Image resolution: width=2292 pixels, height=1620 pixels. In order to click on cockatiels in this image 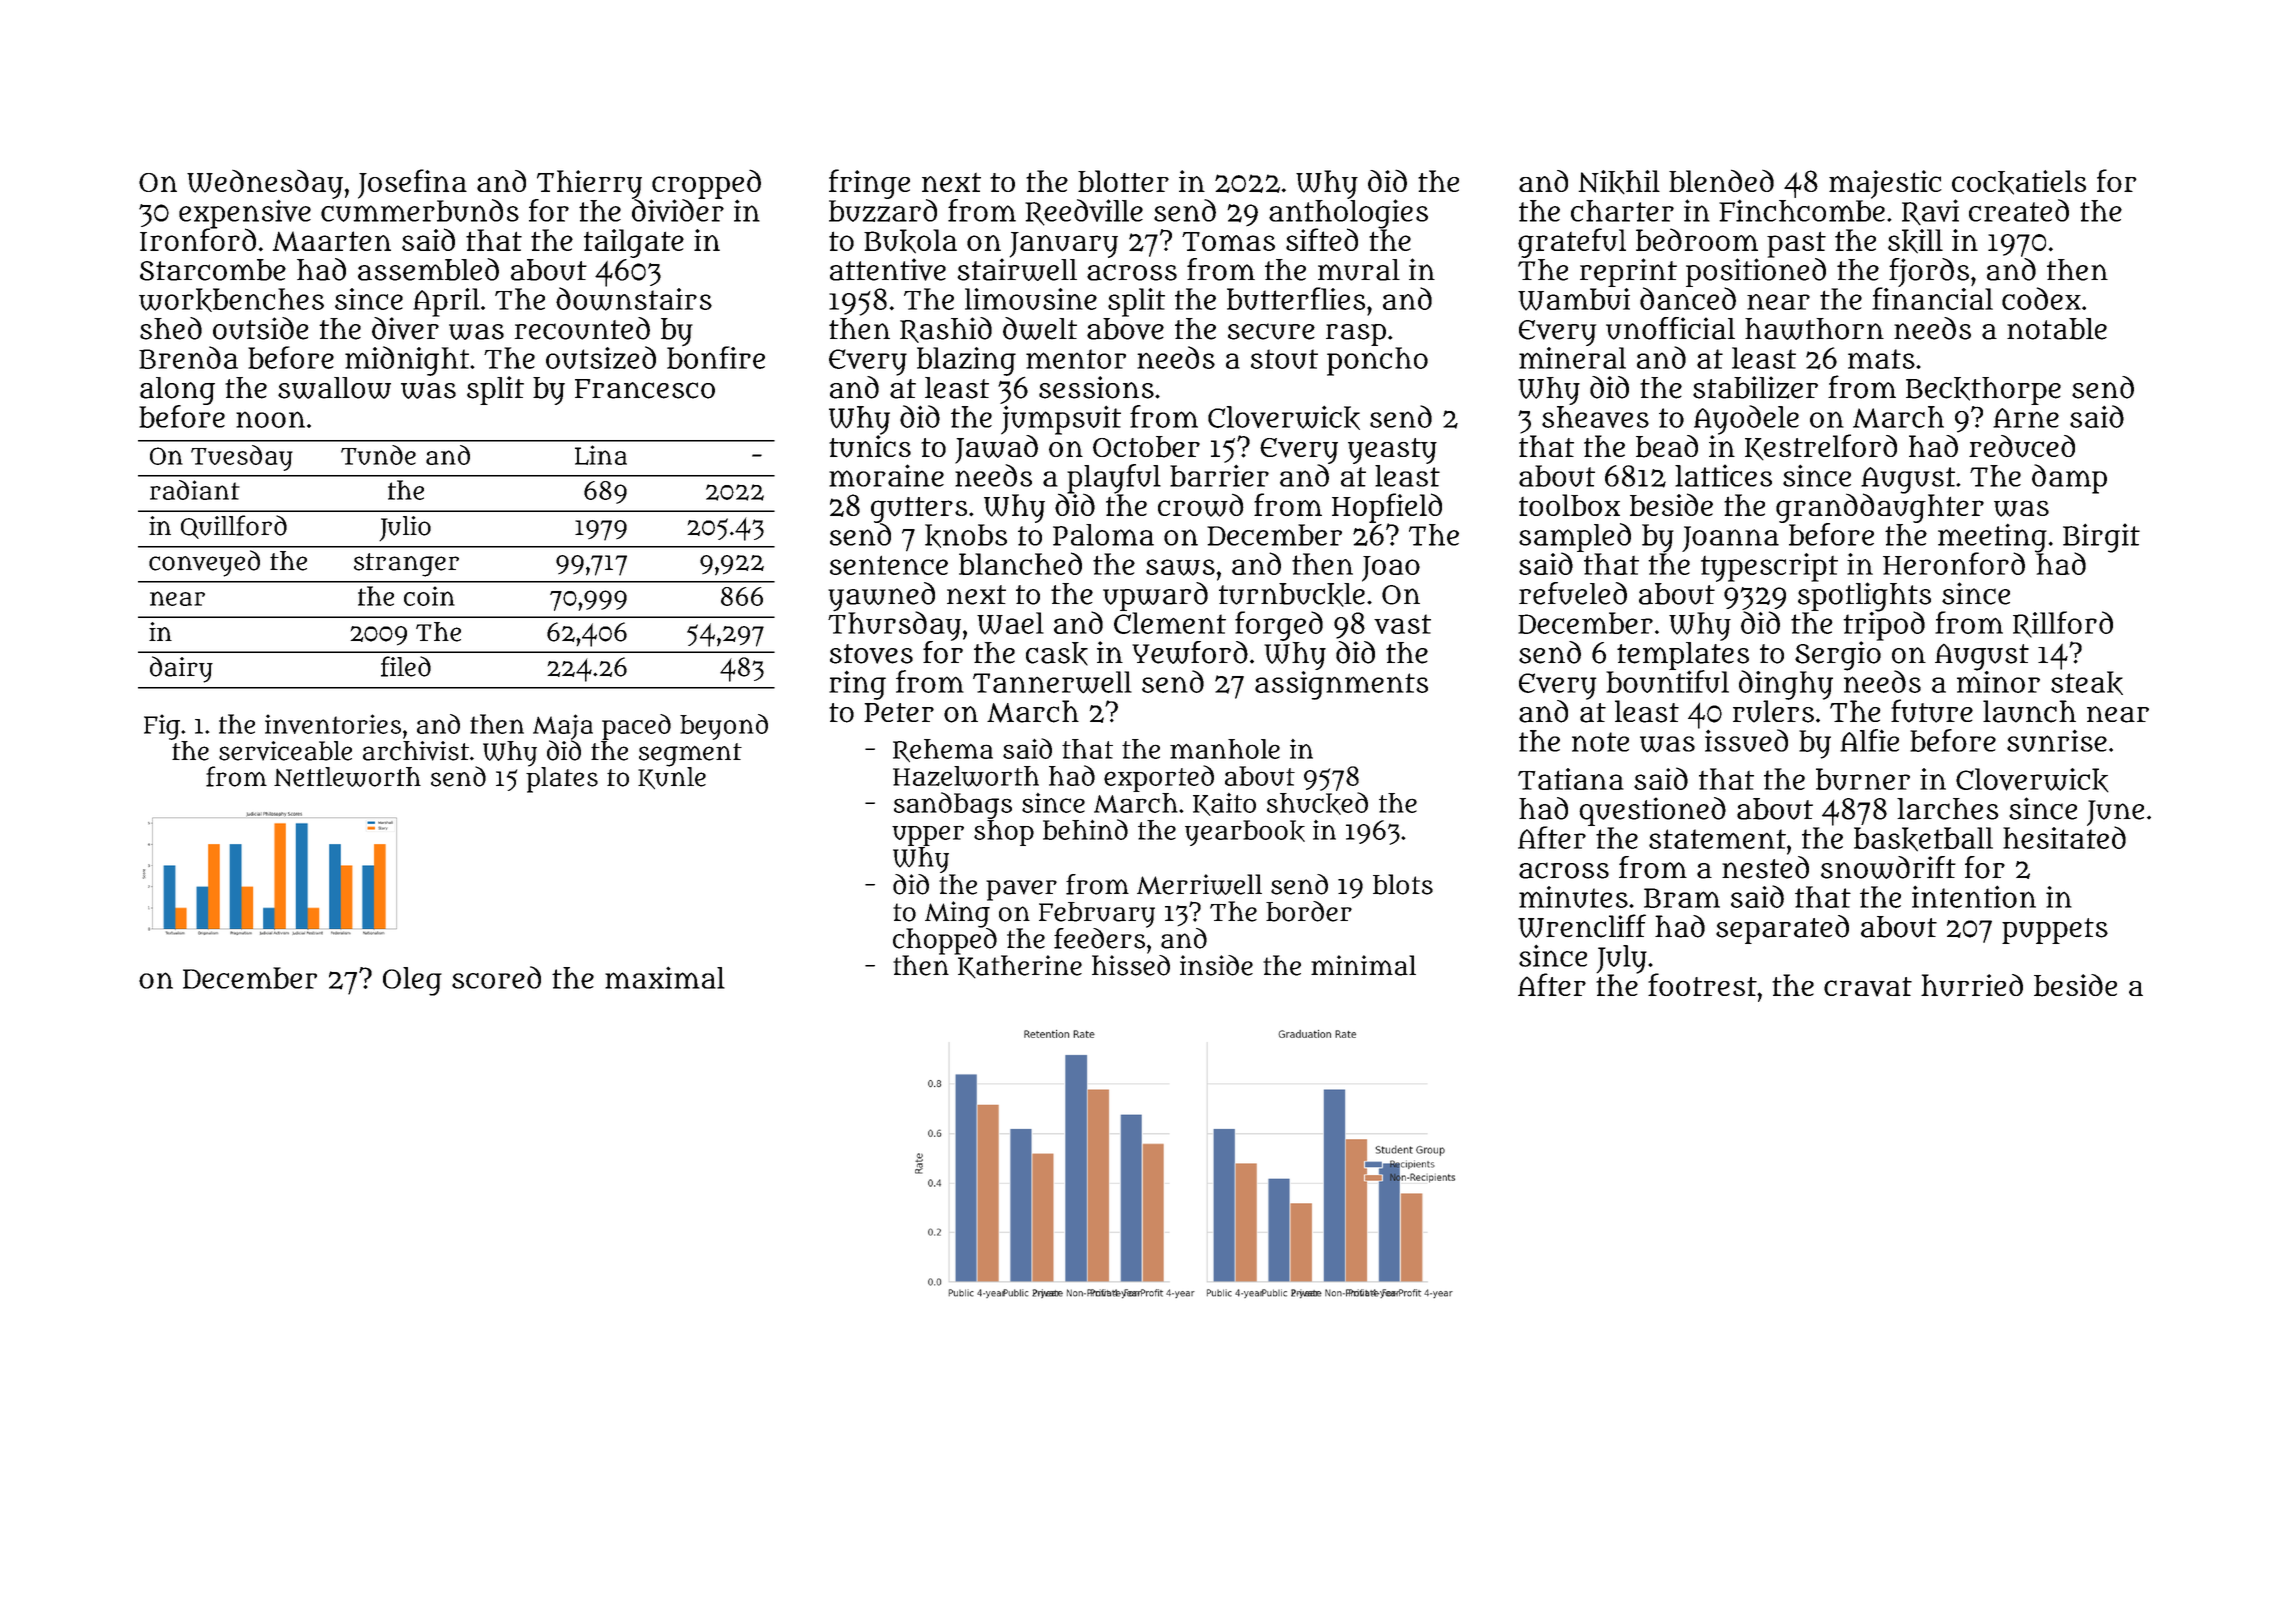, I will do `click(2019, 182)`.
